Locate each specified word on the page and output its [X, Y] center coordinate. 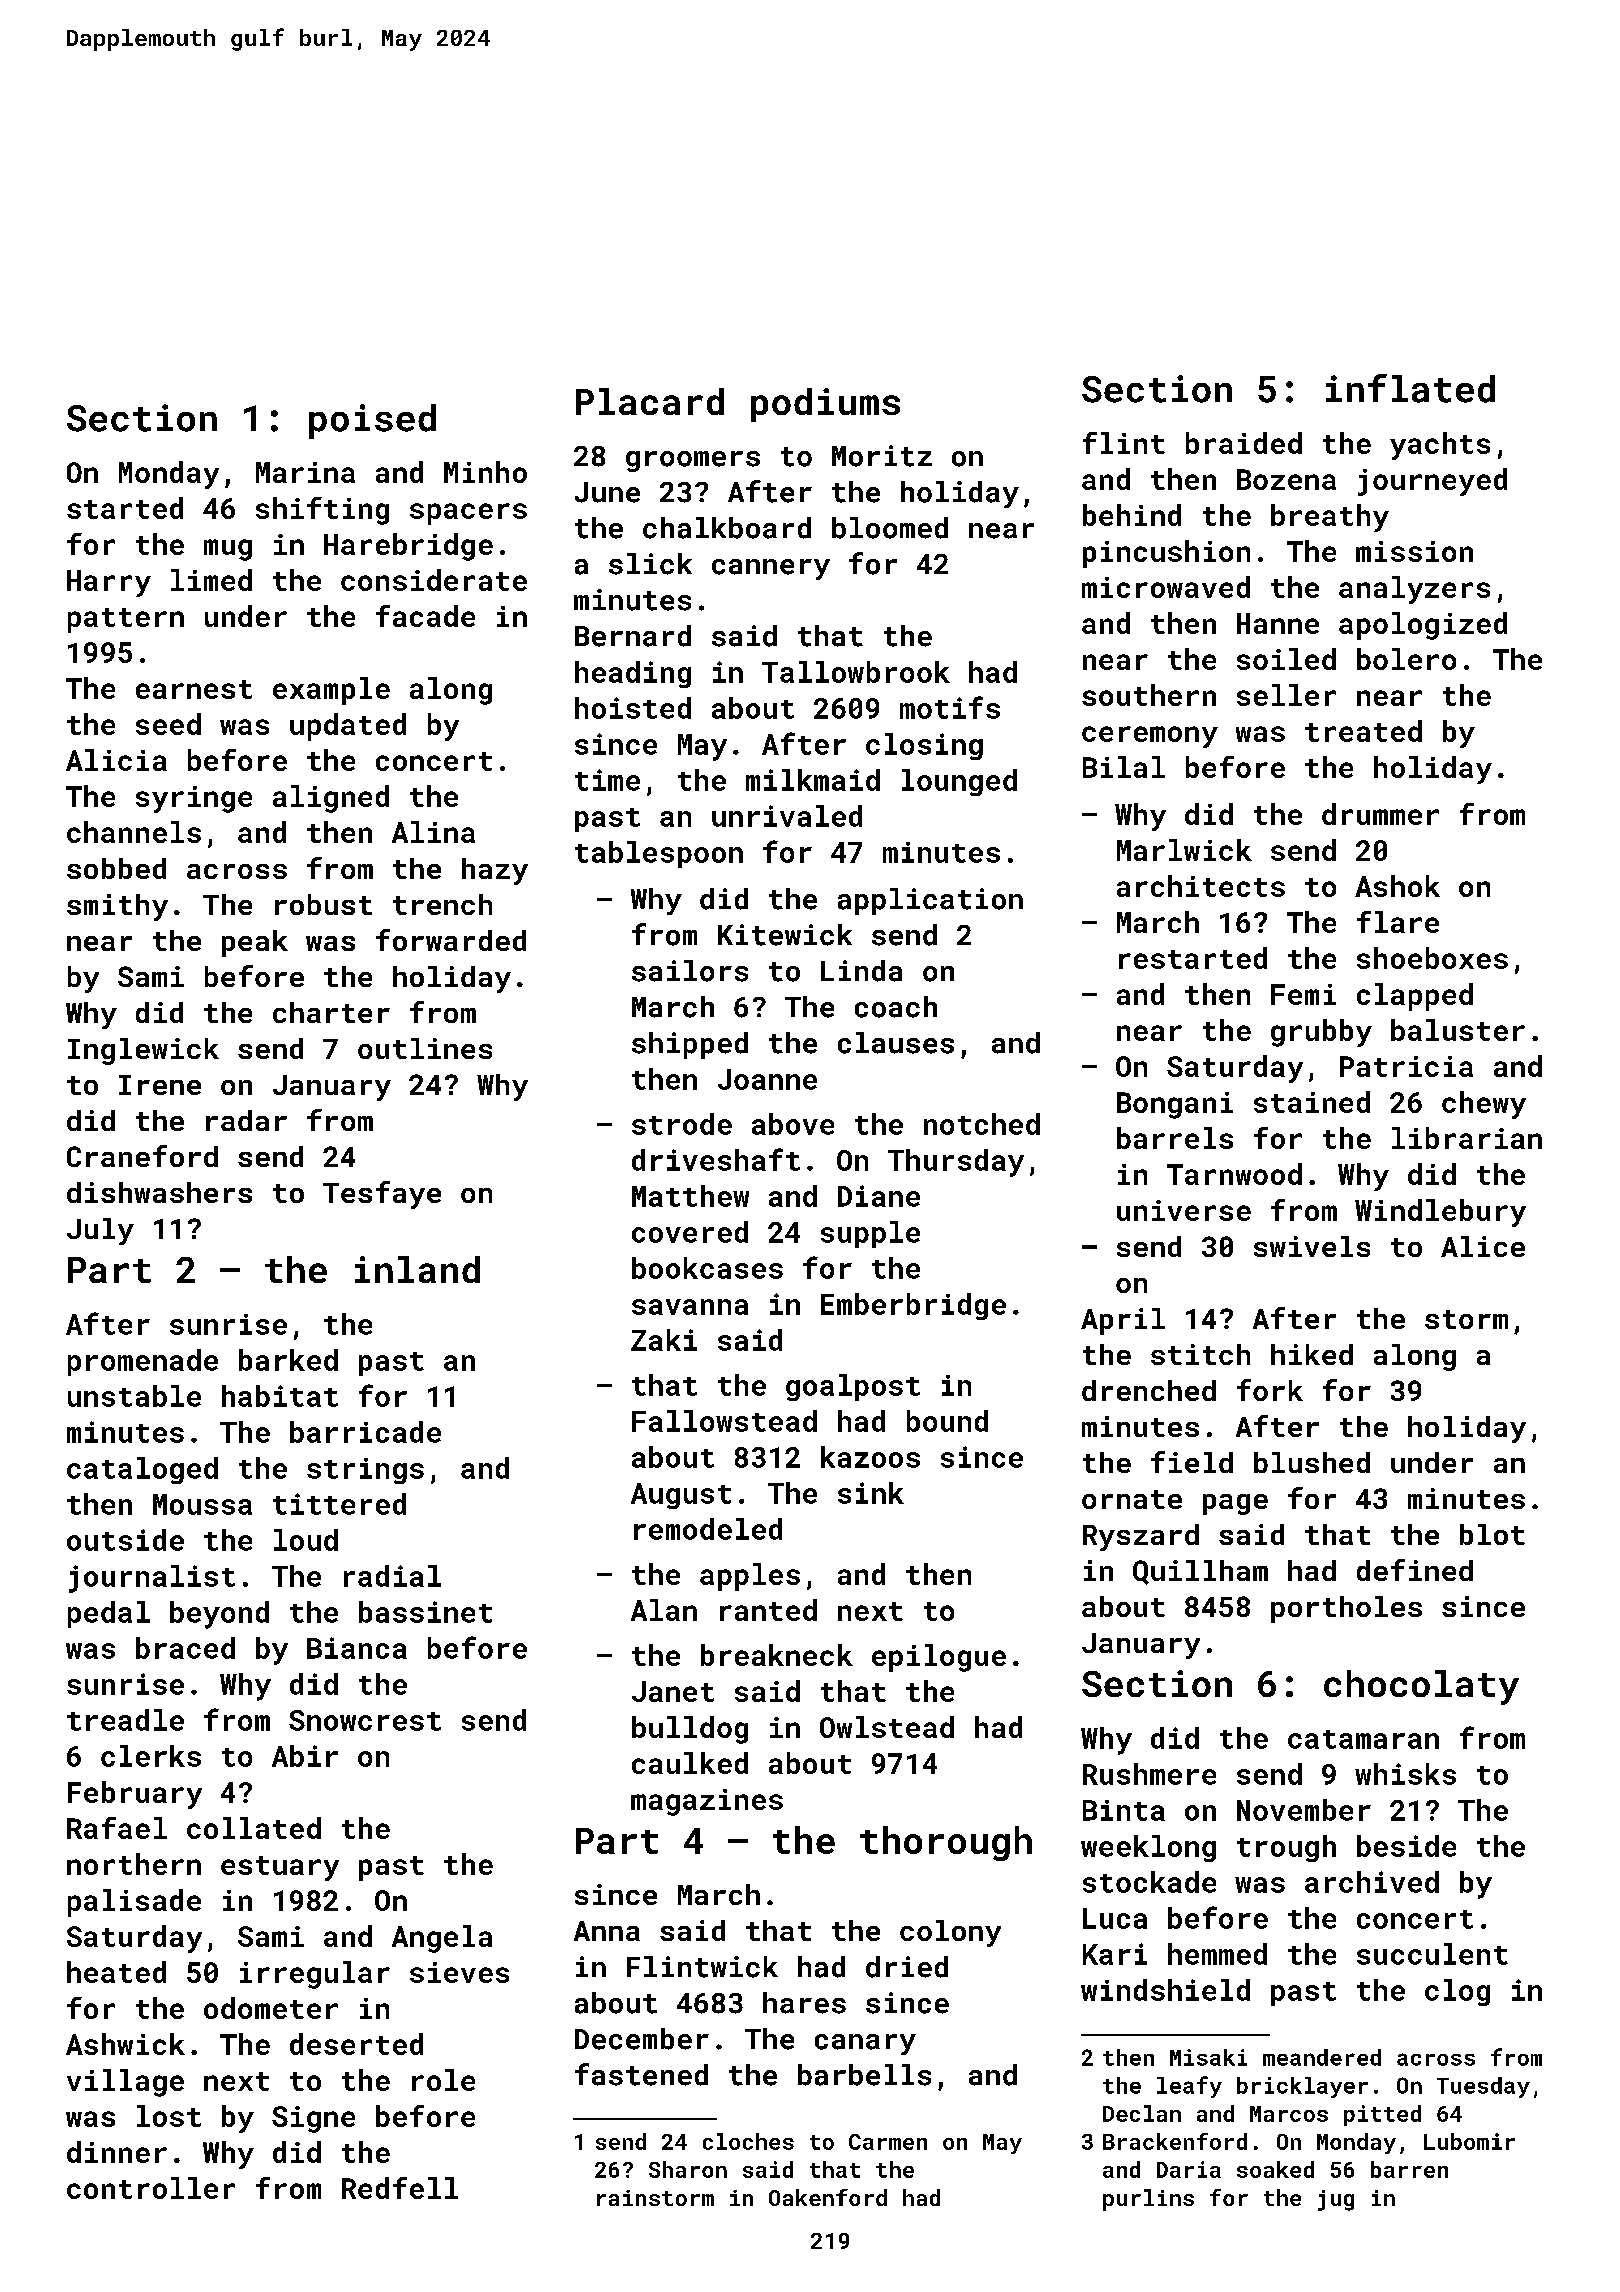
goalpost [853, 1387]
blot [1492, 1534]
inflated [1410, 388]
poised [372, 421]
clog [1457, 1992]
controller [151, 2188]
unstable [134, 1396]
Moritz [882, 456]
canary [865, 2044]
